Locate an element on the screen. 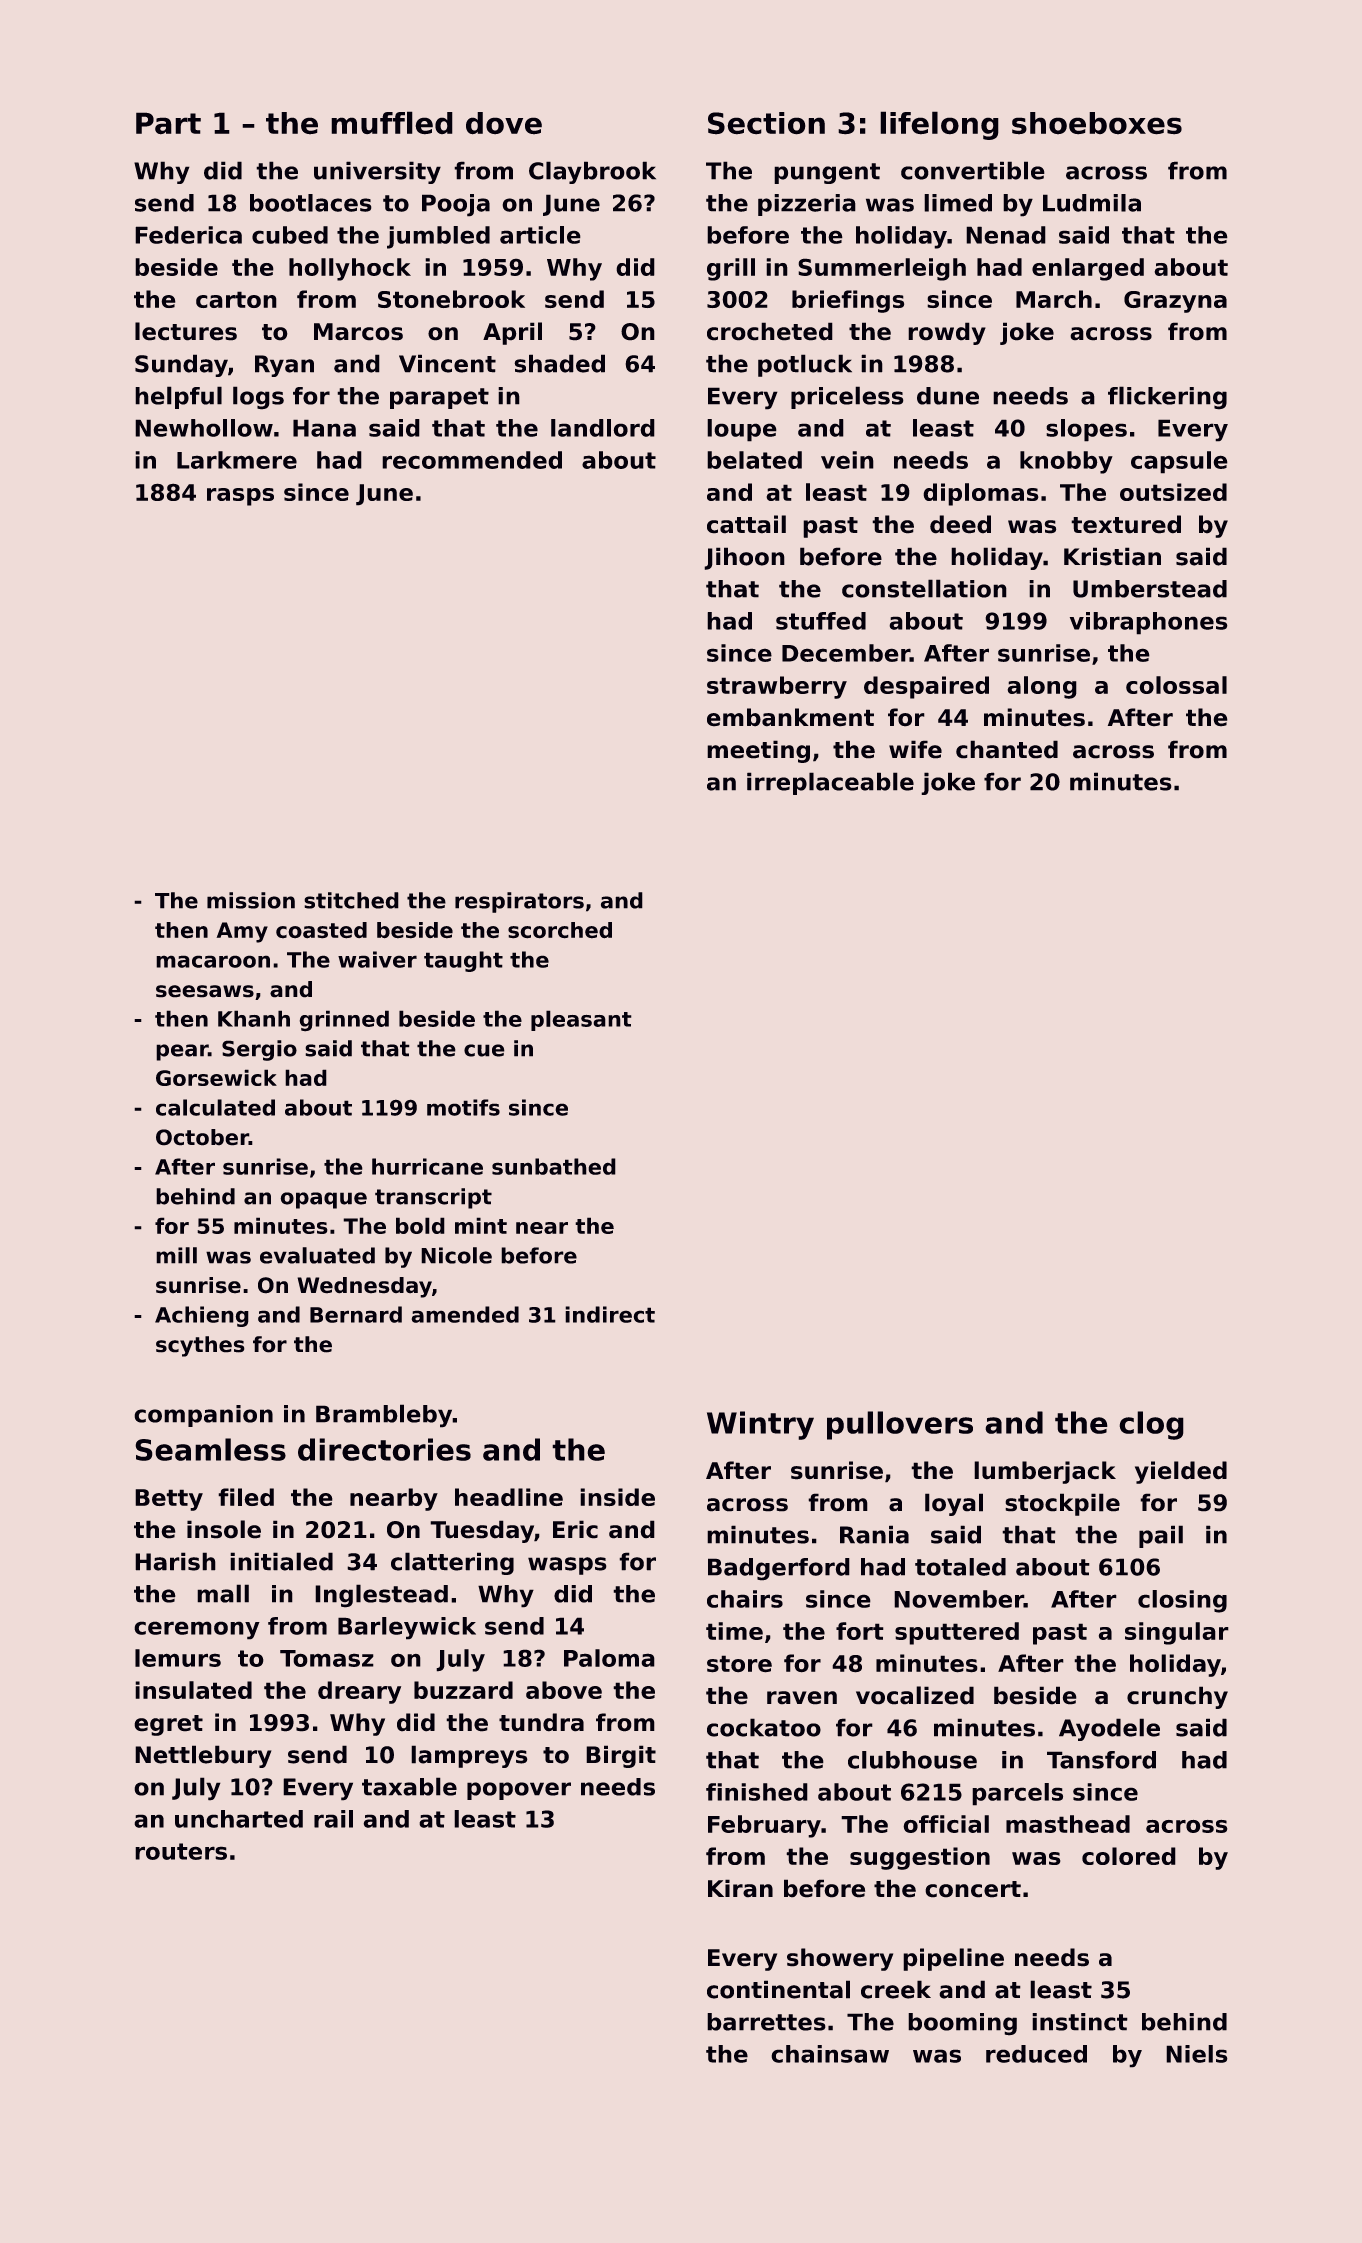 The image size is (1362, 2243). loyal is located at coordinates (954, 1504).
